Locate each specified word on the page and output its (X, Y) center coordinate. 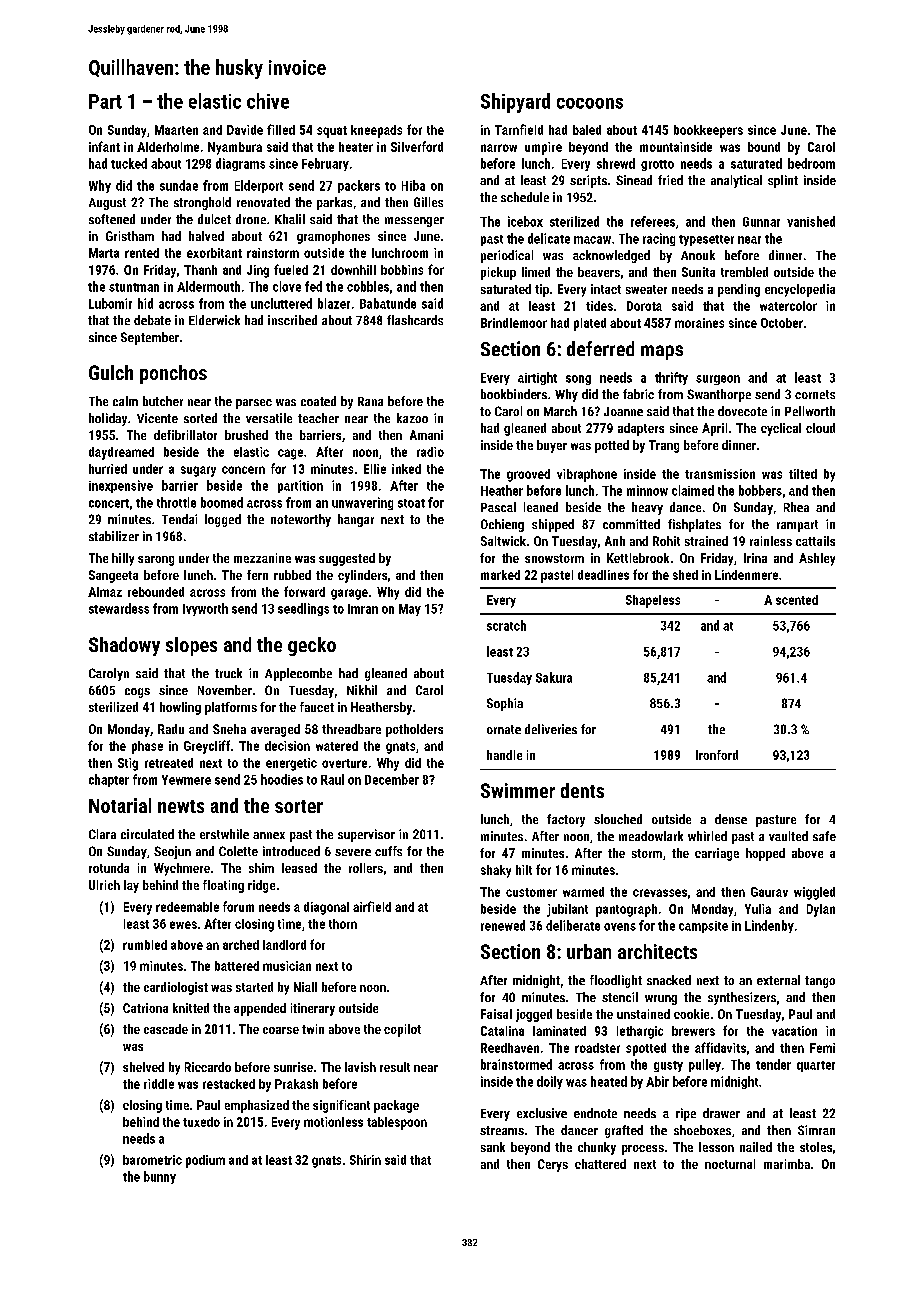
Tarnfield (519, 129)
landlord (284, 945)
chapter (109, 780)
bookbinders (514, 394)
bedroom (811, 163)
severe (353, 852)
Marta (104, 253)
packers (359, 186)
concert (109, 503)
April (714, 429)
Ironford (717, 755)
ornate (504, 729)
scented (797, 600)
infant (104, 146)
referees (653, 221)
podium (205, 1161)
